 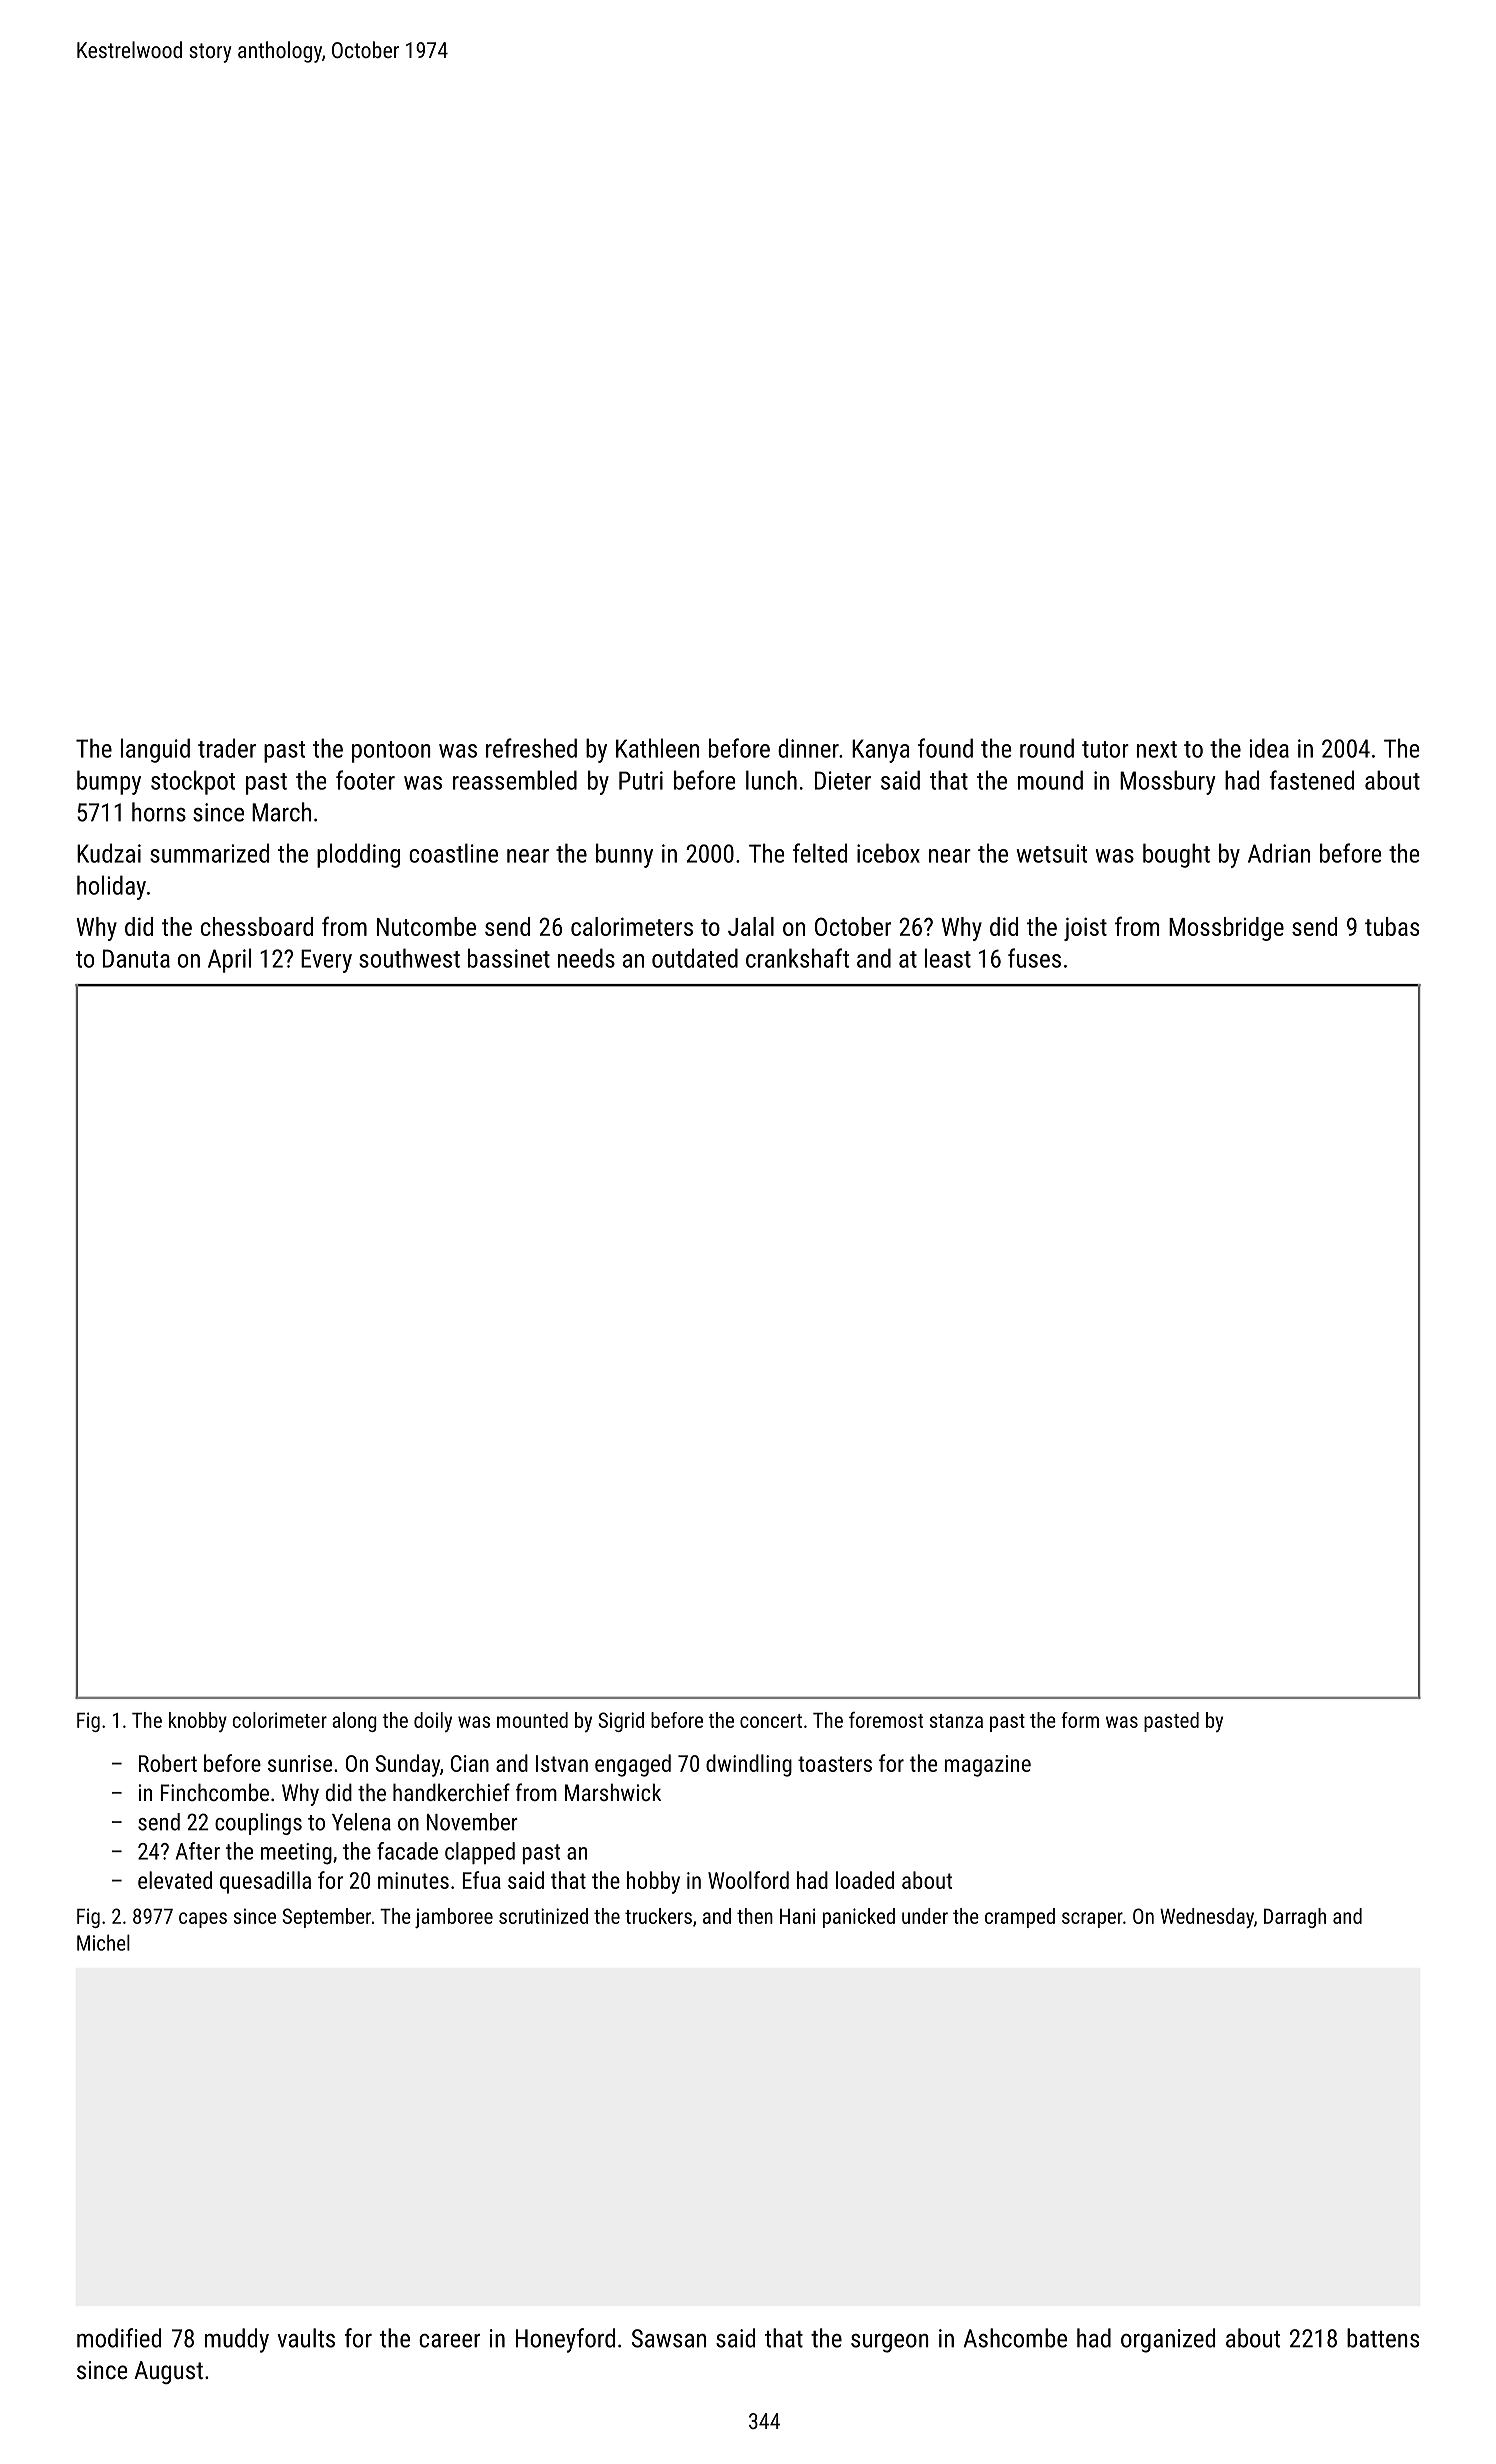 What do you see at coordinates (203, 1920) in the page?
I see `capes` at bounding box center [203, 1920].
